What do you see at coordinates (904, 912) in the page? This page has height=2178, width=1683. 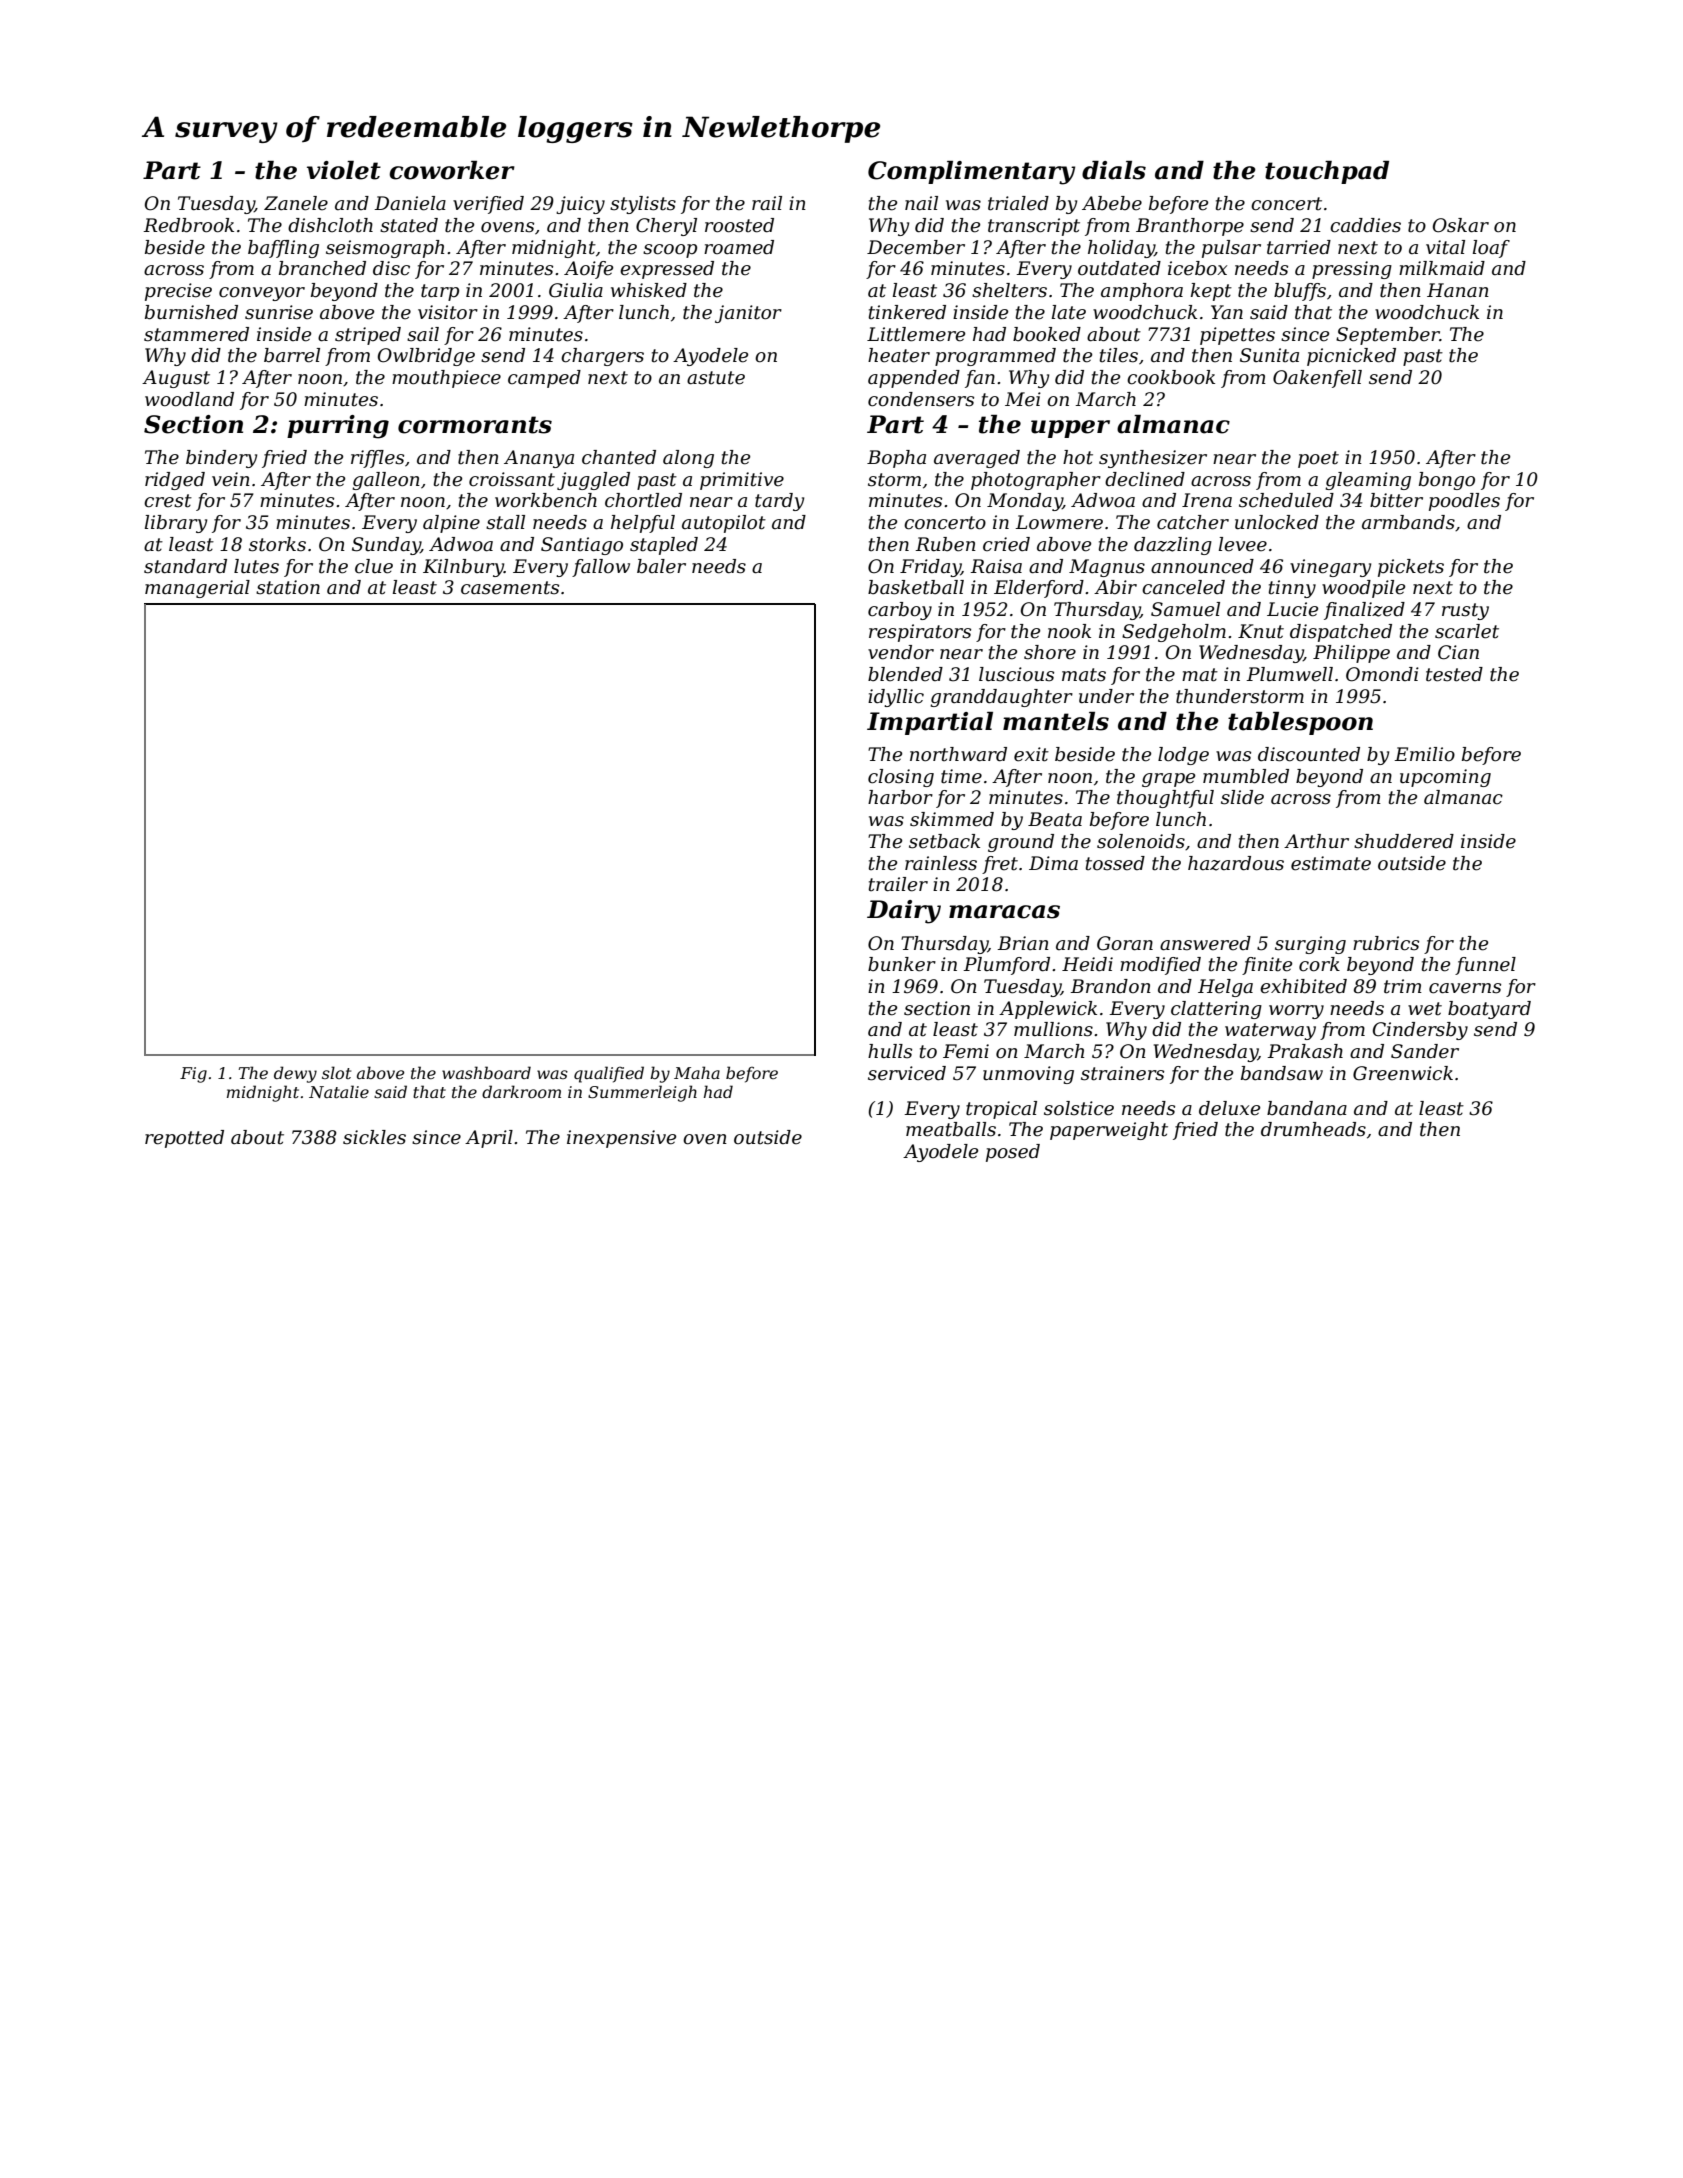 I see `Dairy` at bounding box center [904, 912].
